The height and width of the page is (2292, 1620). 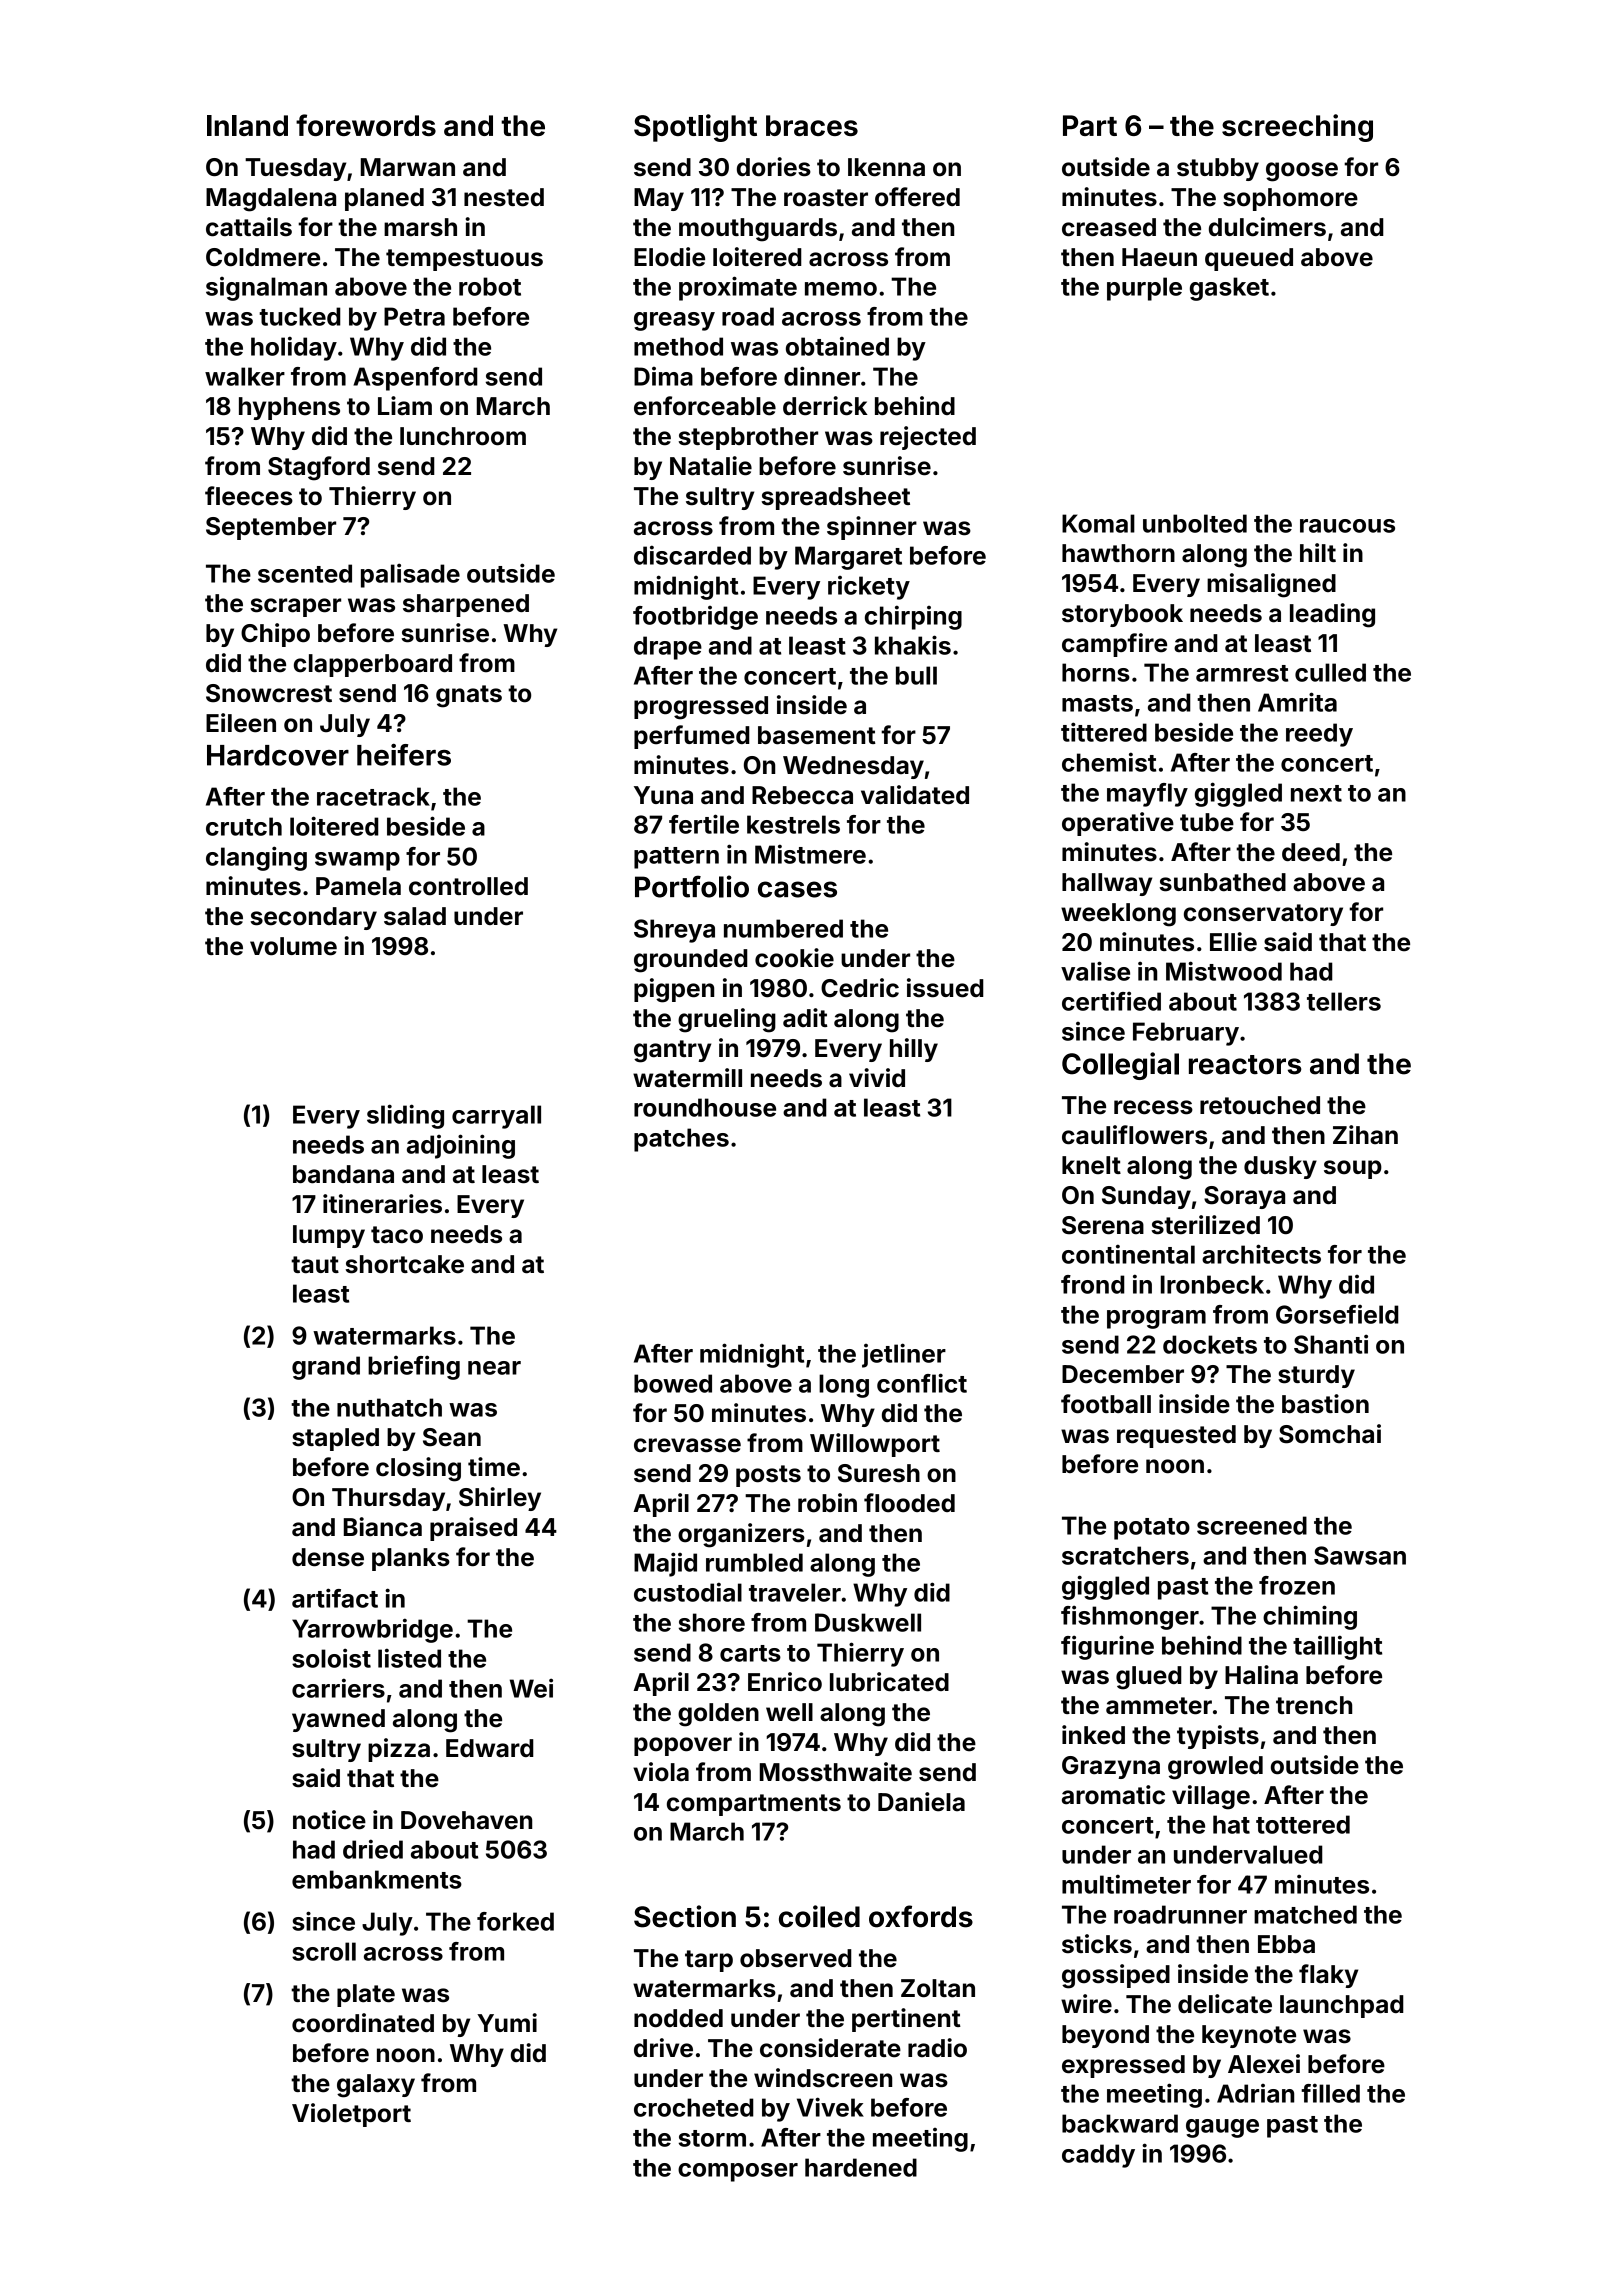 What do you see at coordinates (673, 1383) in the page?
I see `bowed` at bounding box center [673, 1383].
